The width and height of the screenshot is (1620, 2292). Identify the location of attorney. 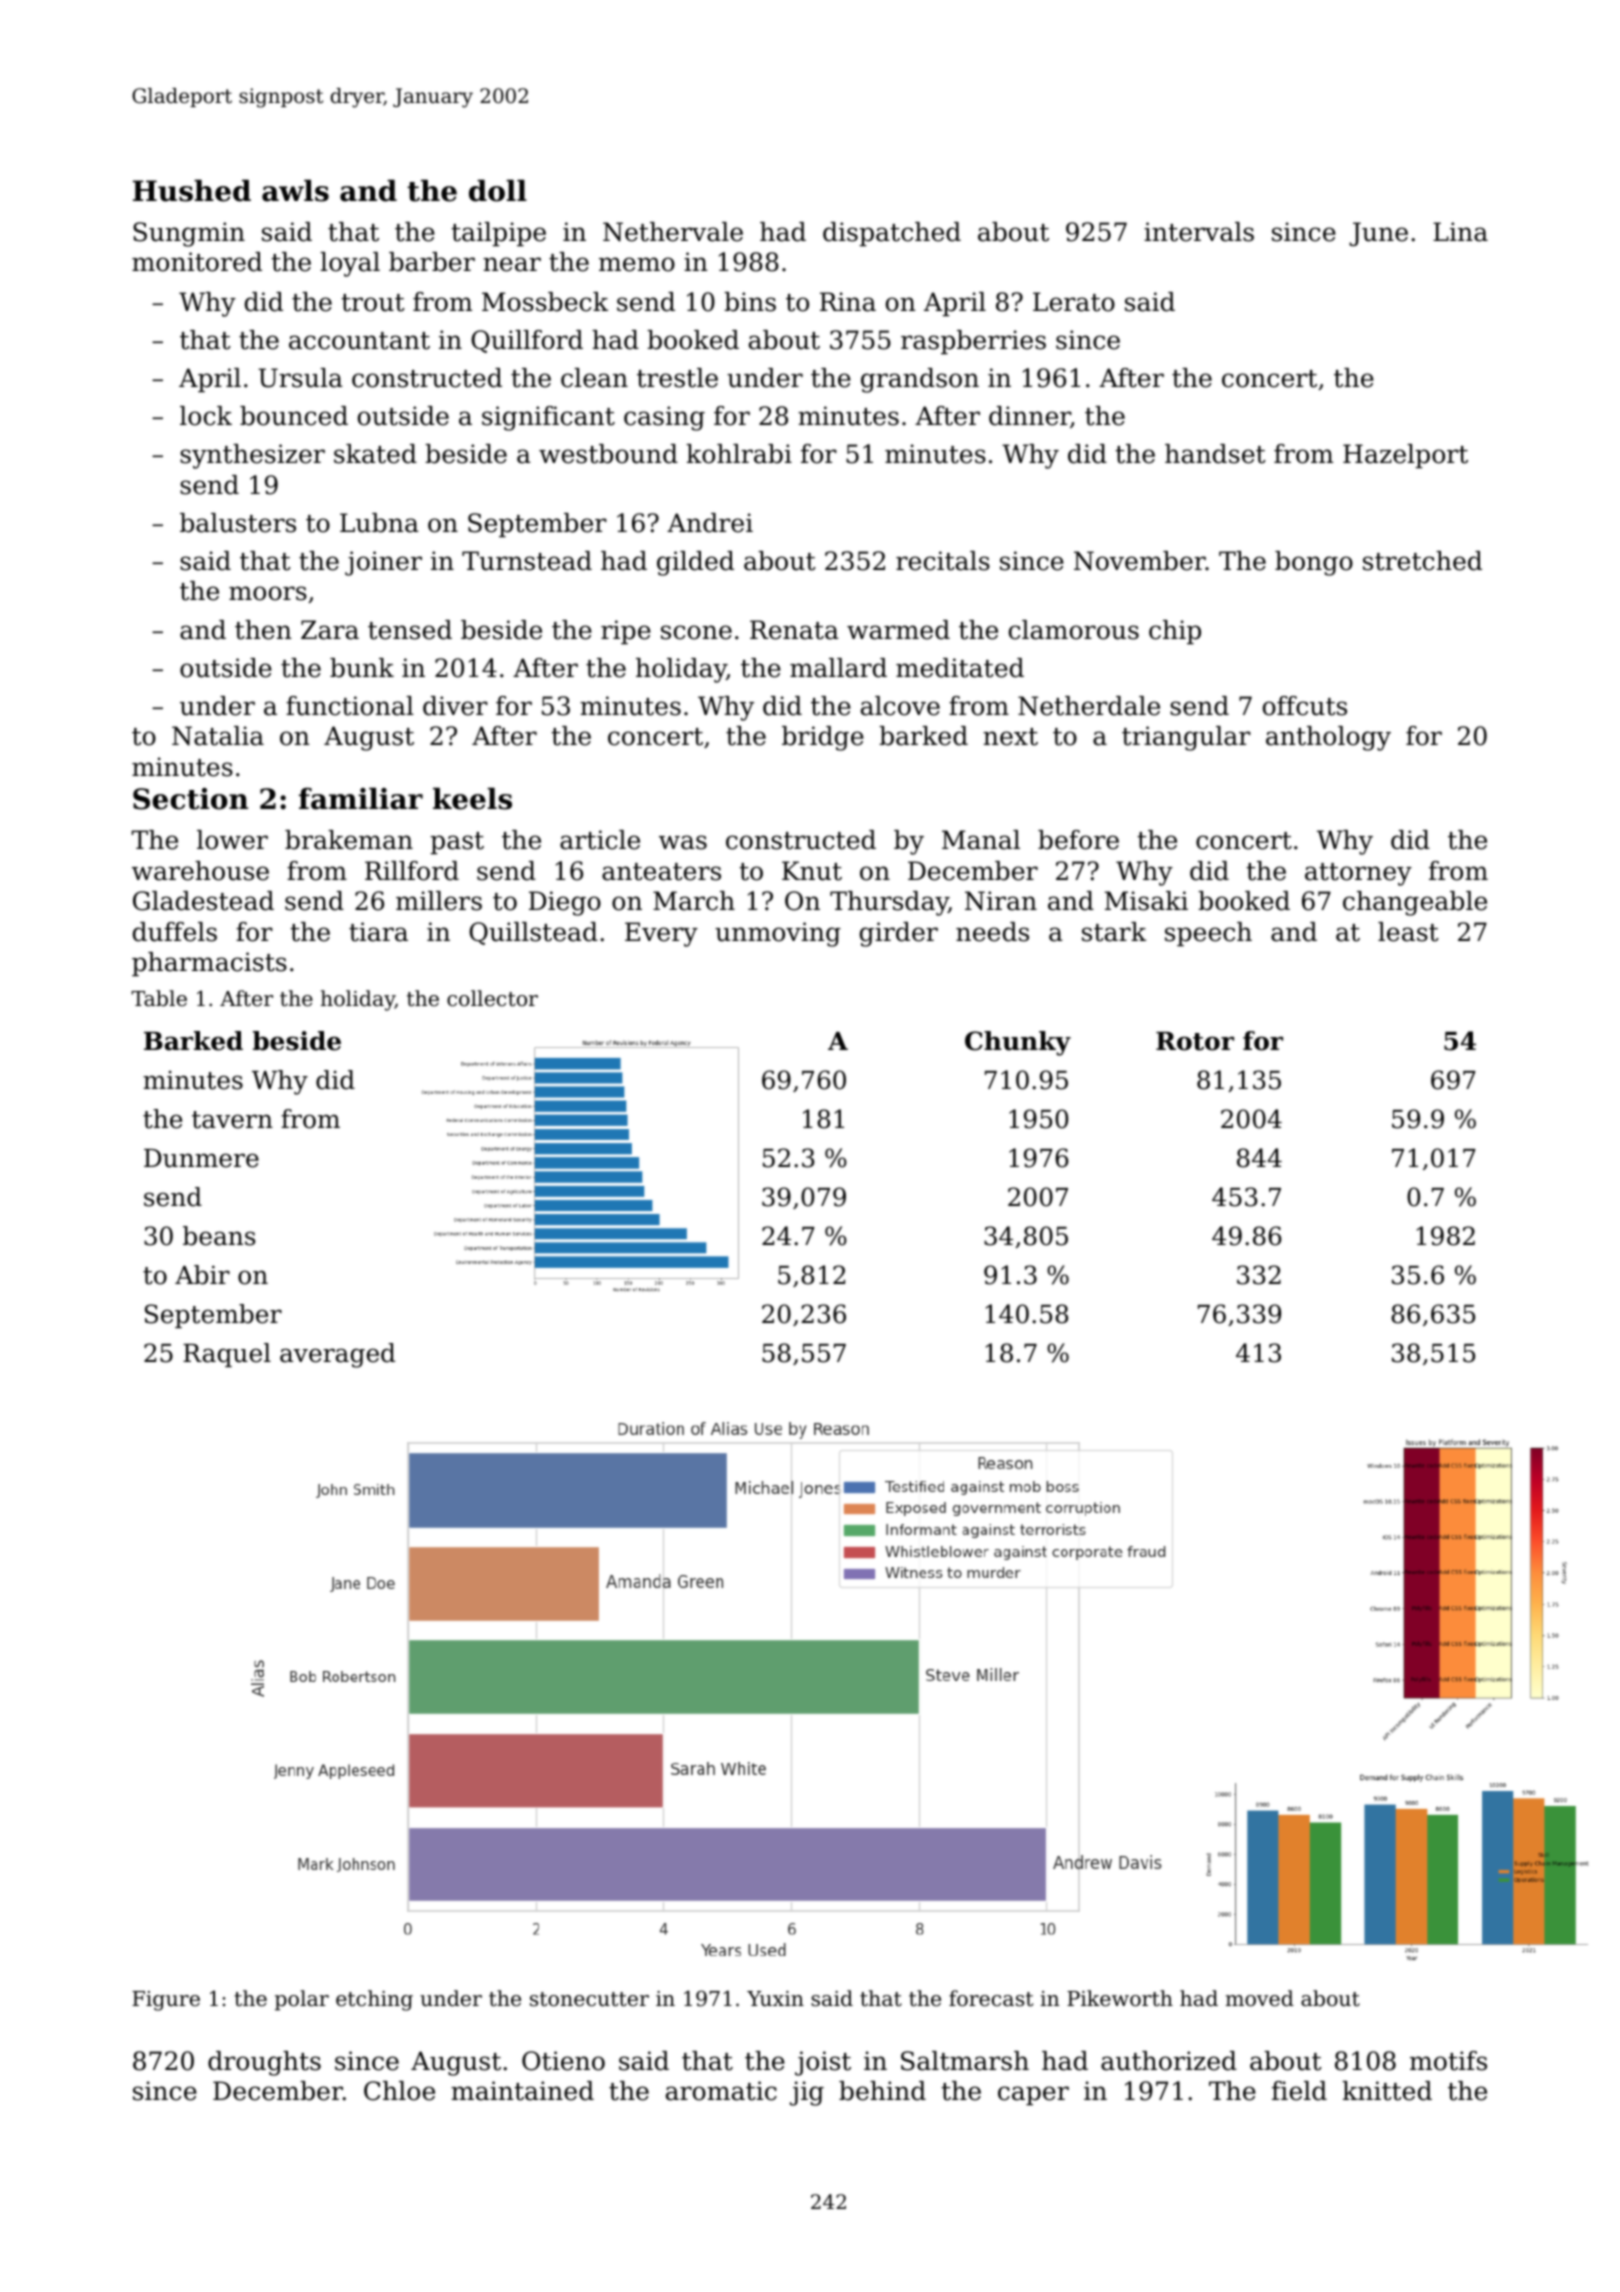
(1358, 874).
